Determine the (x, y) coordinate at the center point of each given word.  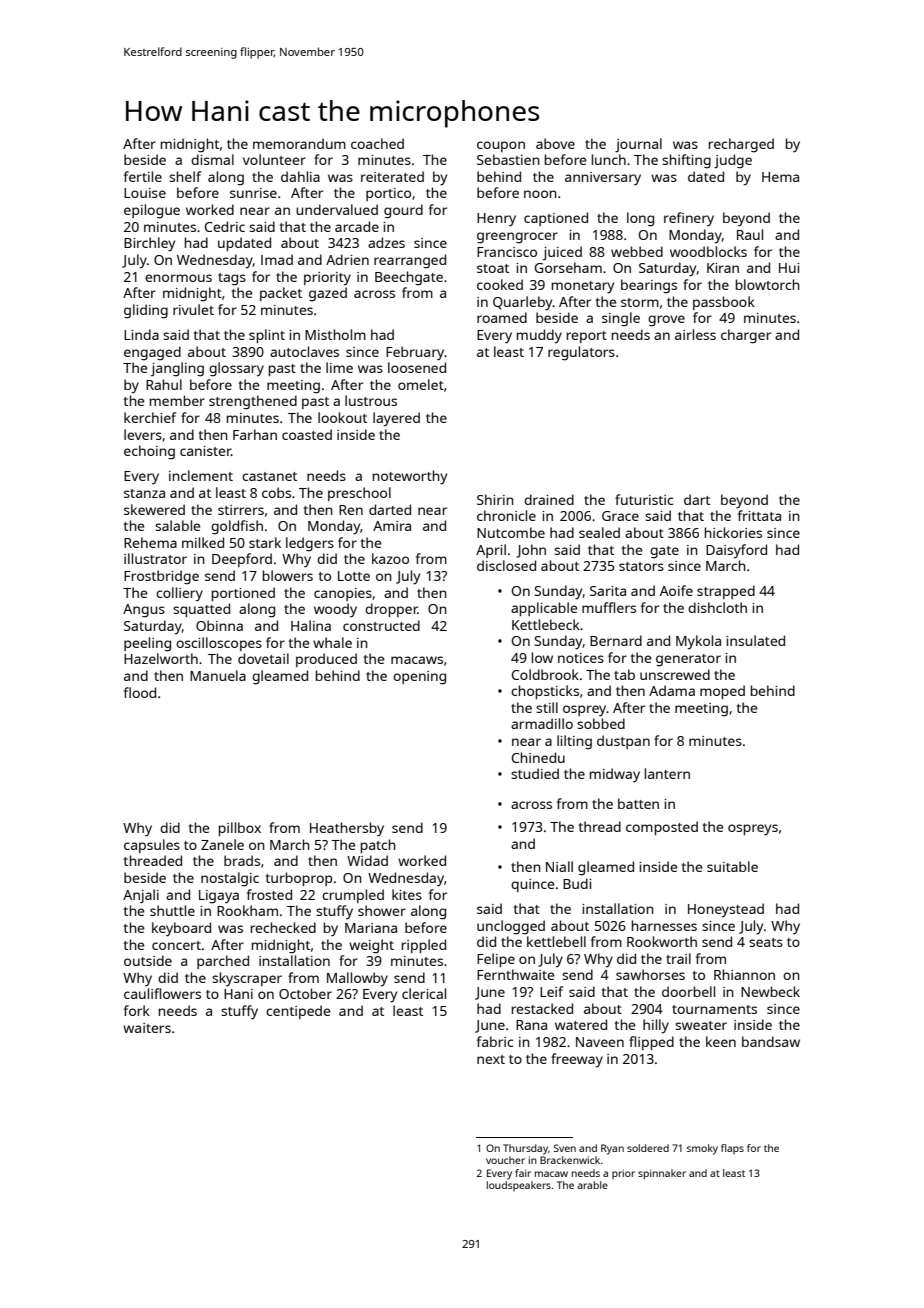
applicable (544, 609)
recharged (741, 145)
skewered (154, 509)
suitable (732, 866)
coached (377, 143)
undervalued (337, 209)
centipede (298, 1012)
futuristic (644, 499)
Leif (551, 991)
